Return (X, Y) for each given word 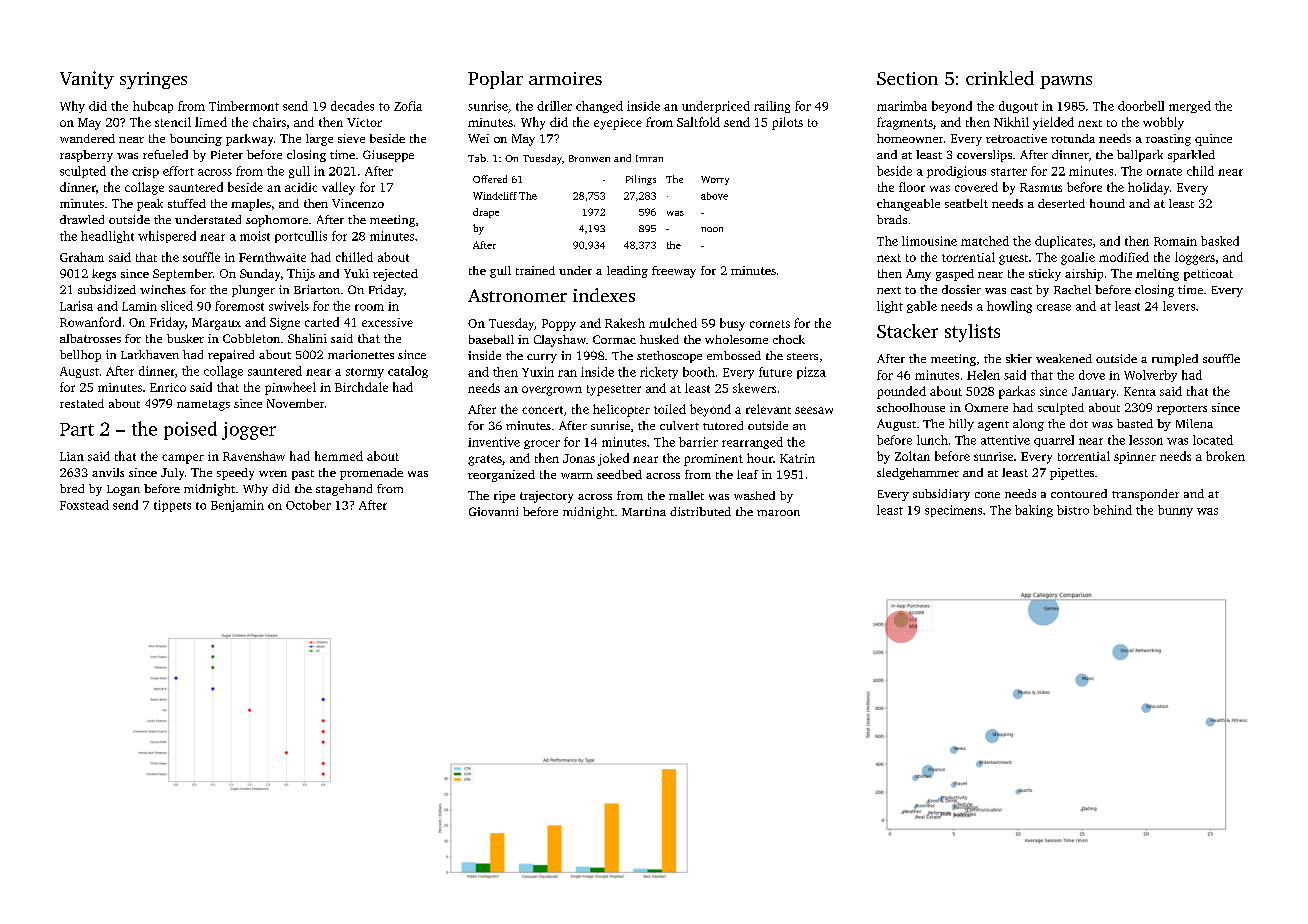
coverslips (984, 156)
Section (907, 78)
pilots (787, 123)
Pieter (227, 154)
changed (599, 107)
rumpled (1175, 360)
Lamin (139, 306)
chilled (354, 257)
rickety (659, 373)
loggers (1195, 258)
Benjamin (237, 506)
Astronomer (517, 295)
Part (77, 429)
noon (712, 229)
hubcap (153, 107)
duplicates (1063, 242)
